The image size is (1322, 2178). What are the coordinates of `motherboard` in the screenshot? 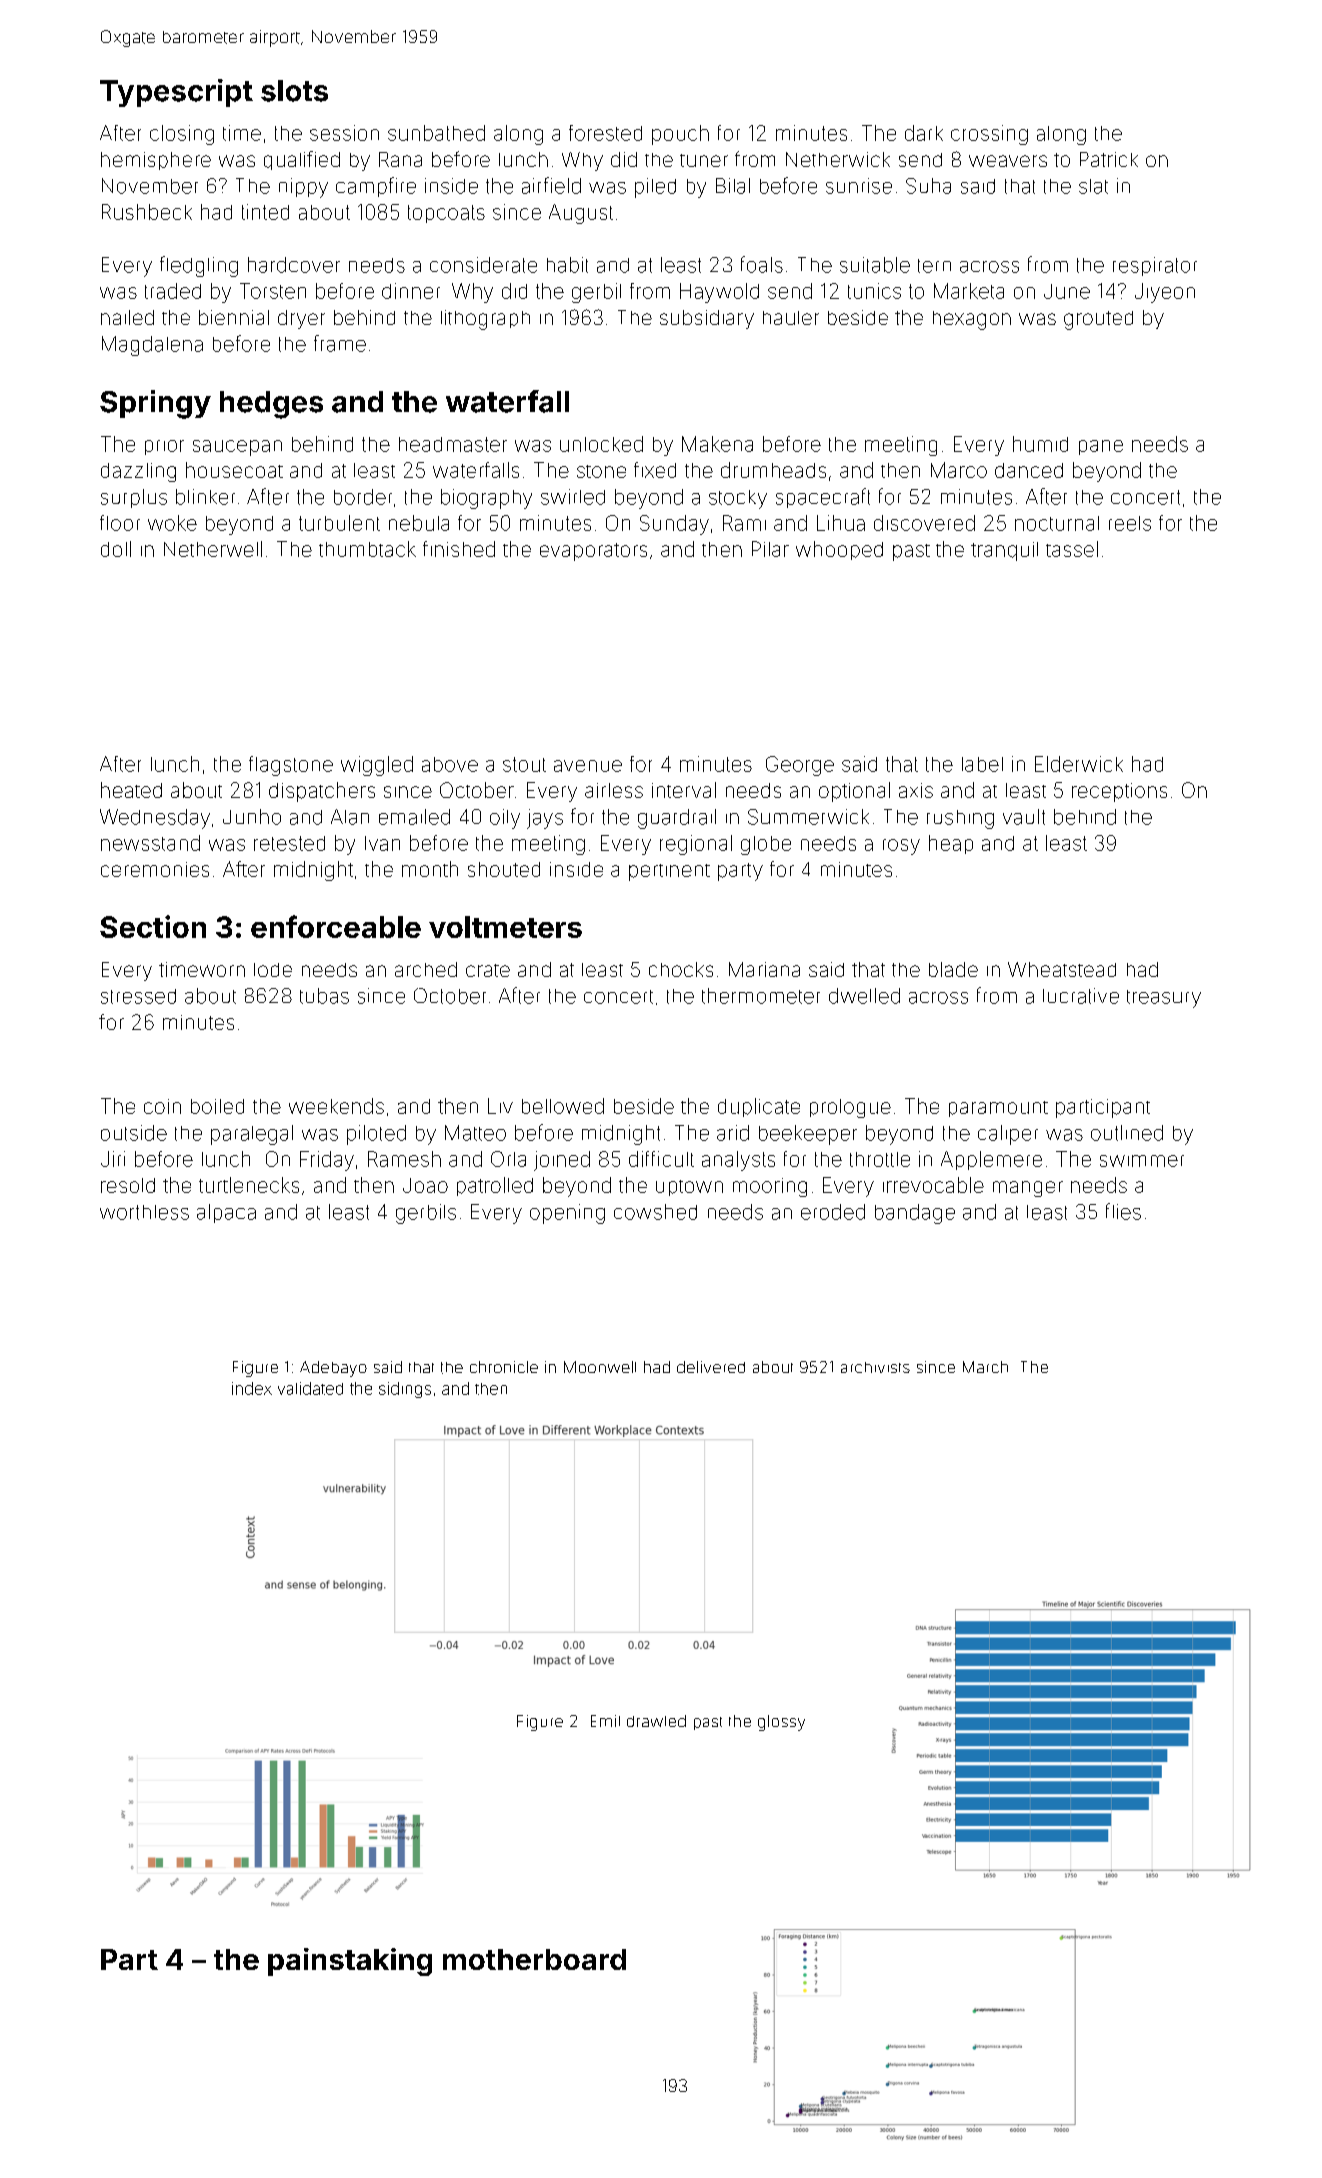 It's located at (534, 1959).
